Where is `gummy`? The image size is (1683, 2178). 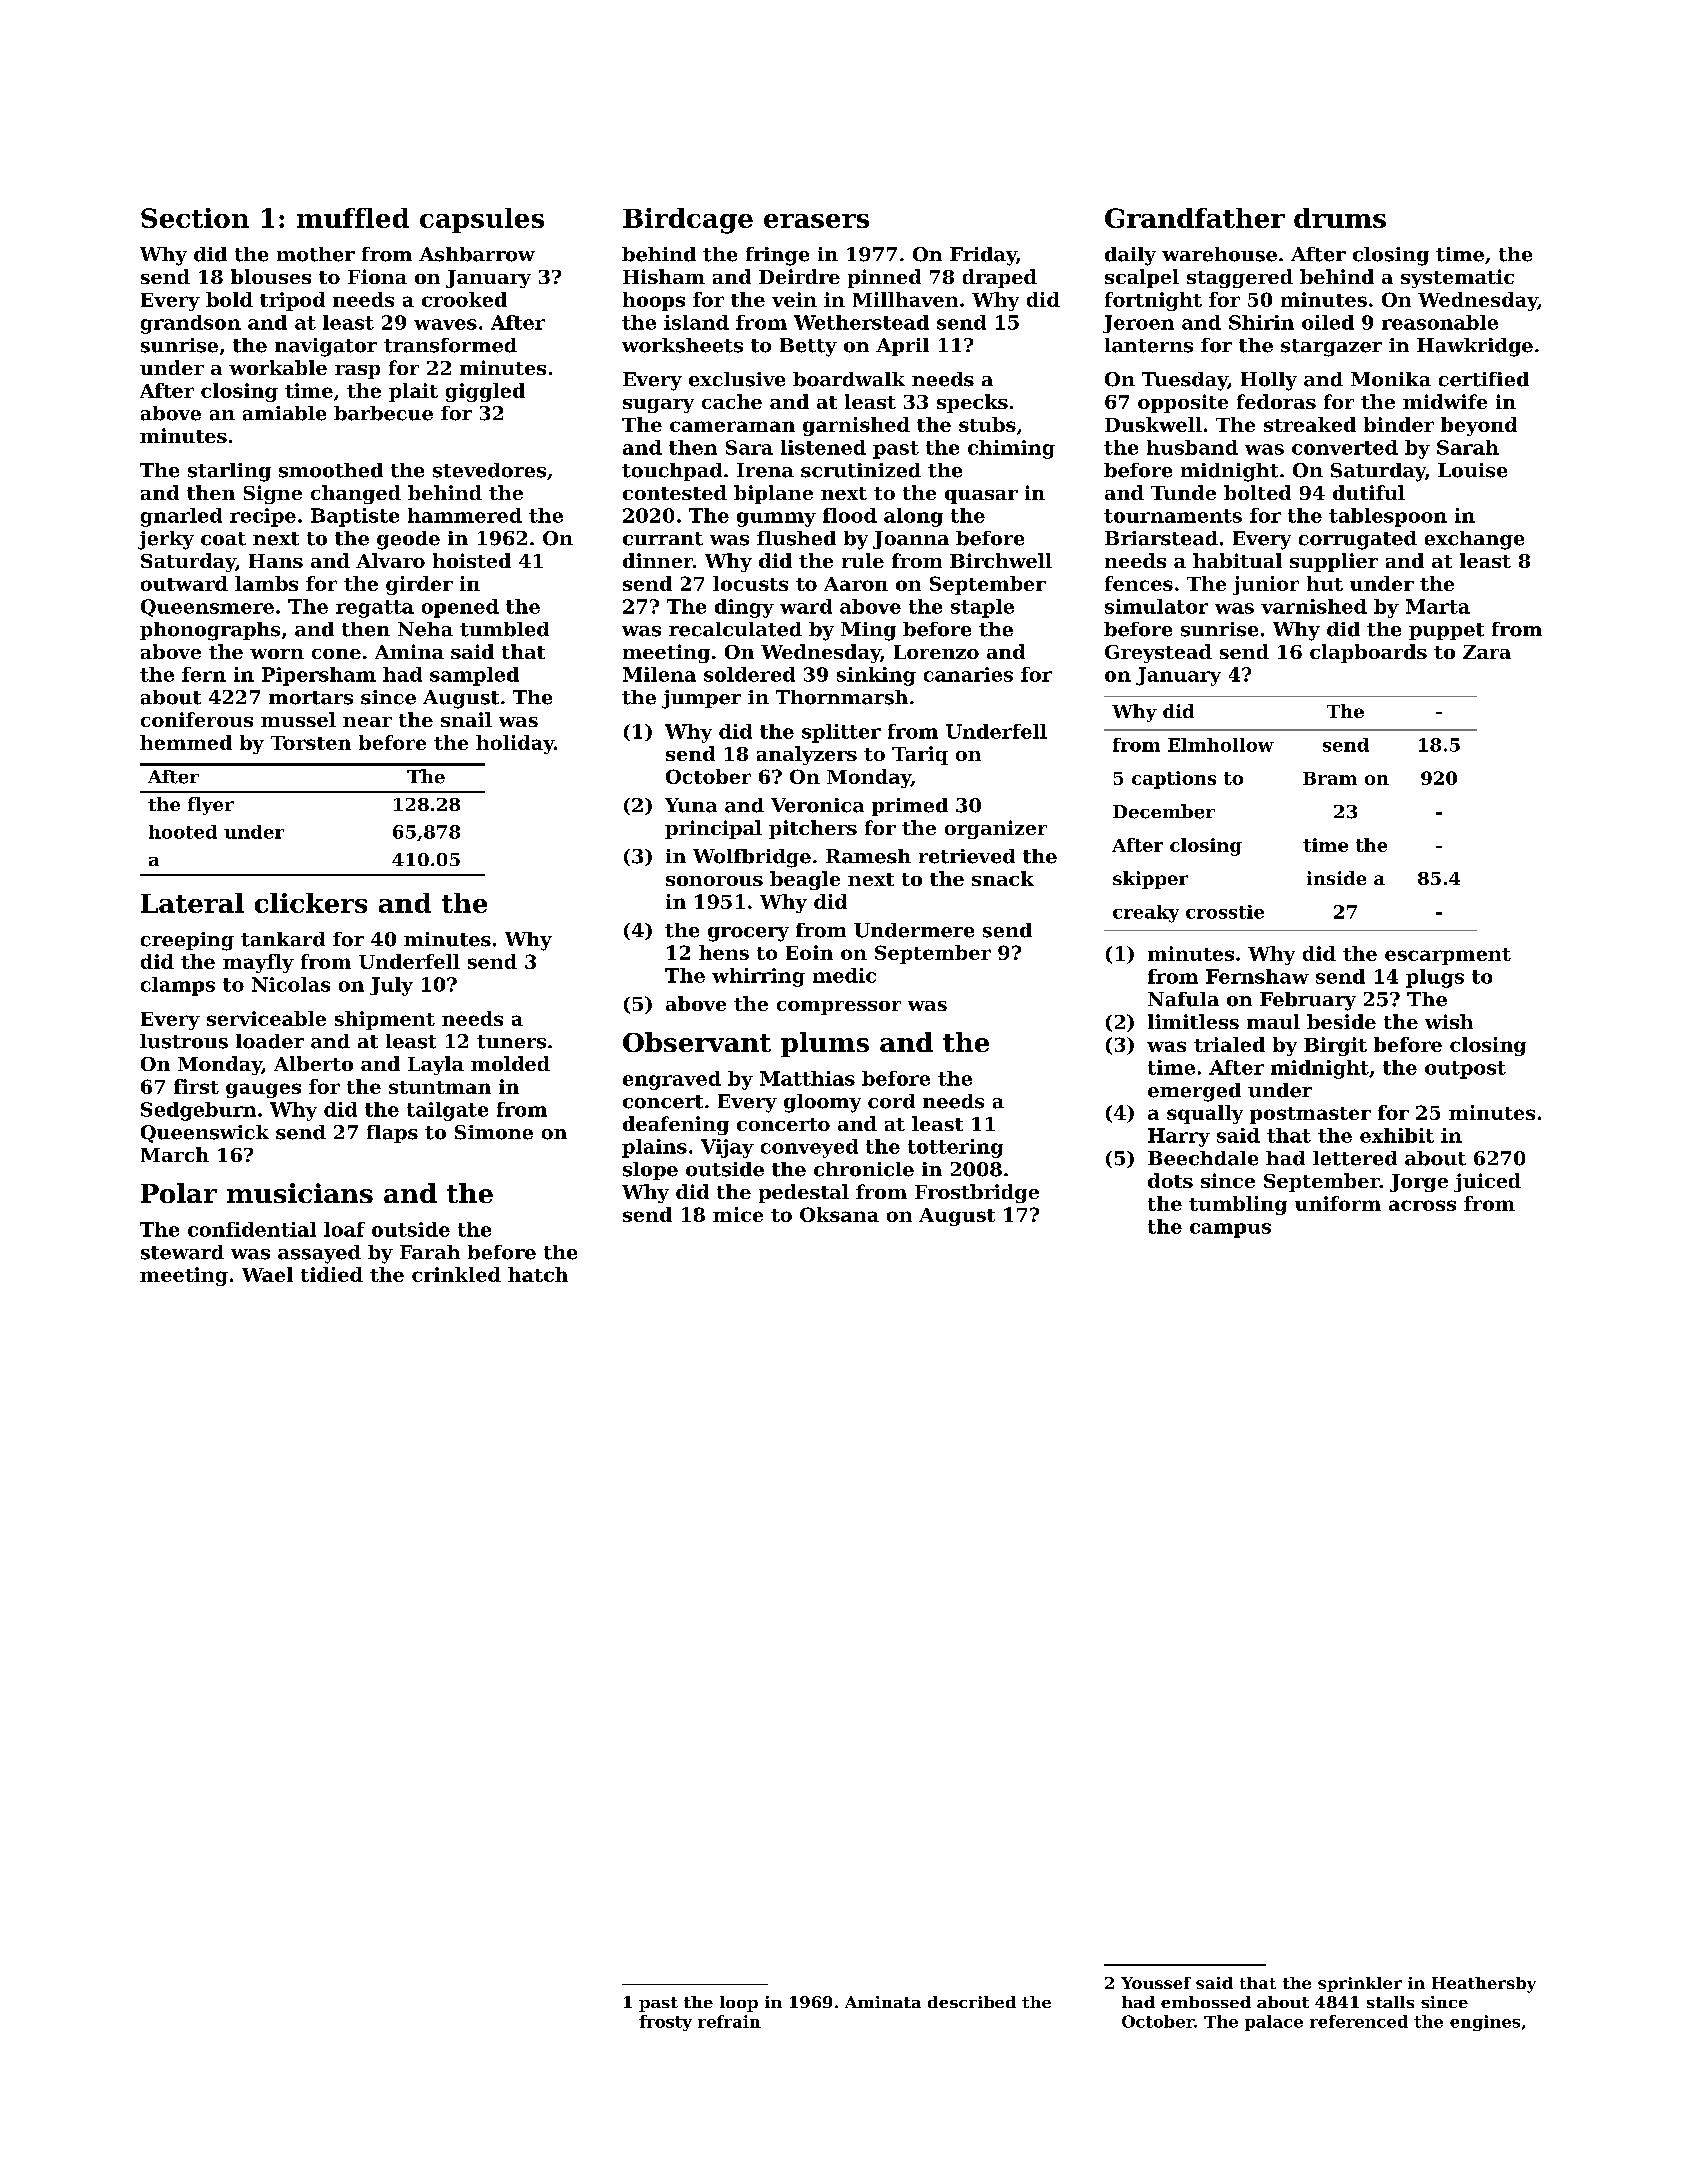 gummy is located at coordinates (776, 519).
